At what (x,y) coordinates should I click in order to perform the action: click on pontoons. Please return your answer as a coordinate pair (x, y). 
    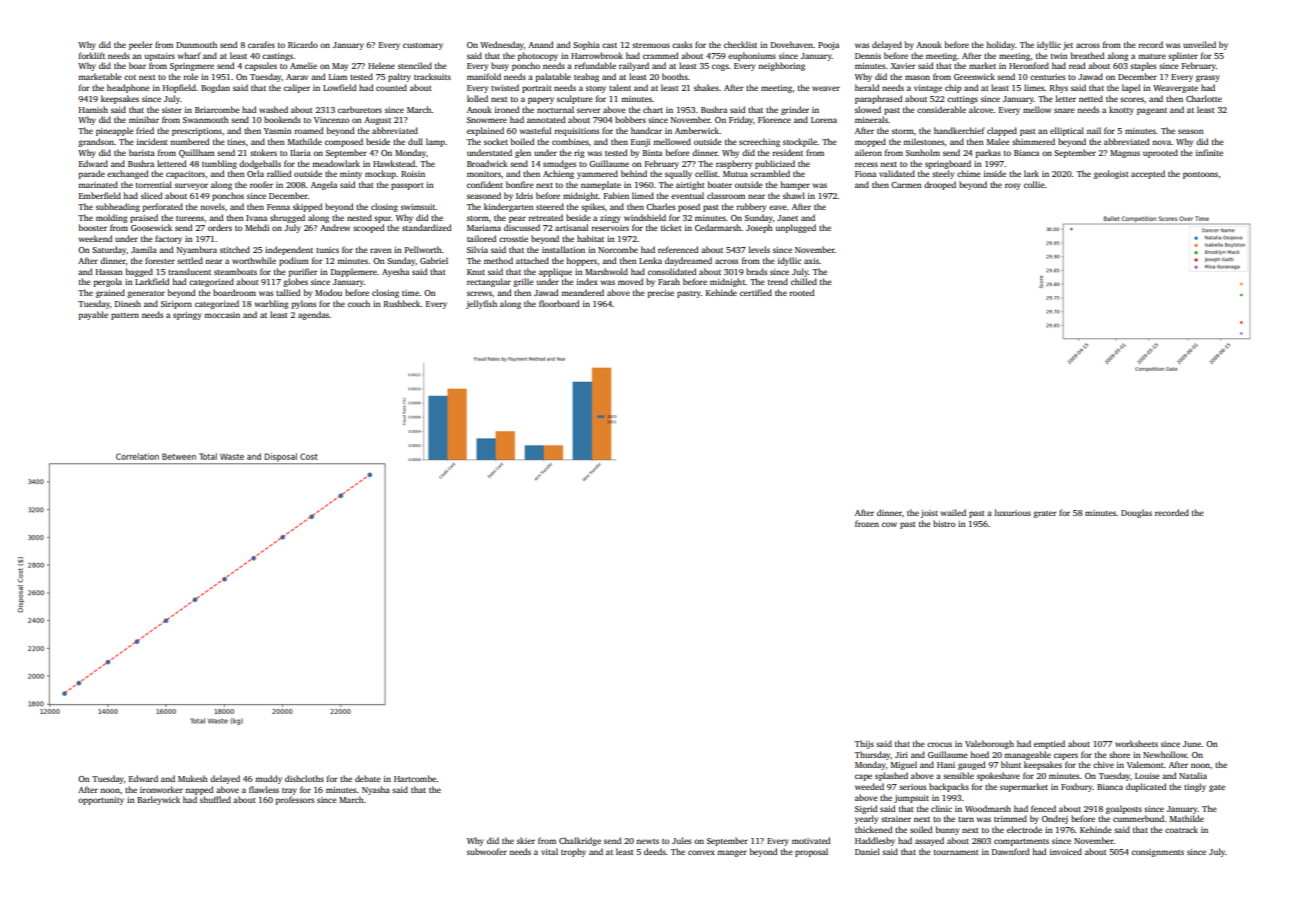
    Looking at the image, I should click on (1200, 175).
